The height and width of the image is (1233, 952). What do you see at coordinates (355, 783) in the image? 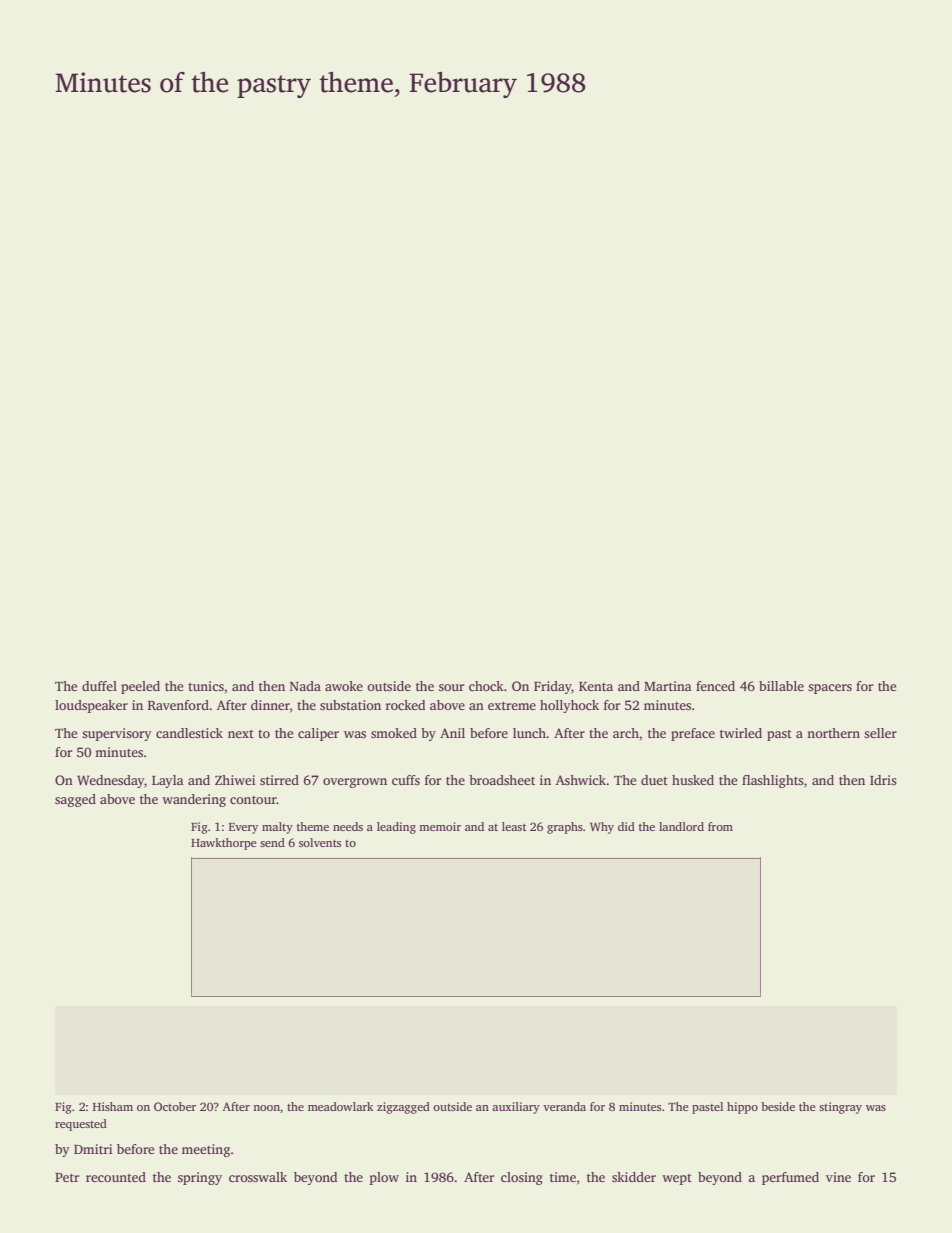
I see `overgrown` at bounding box center [355, 783].
